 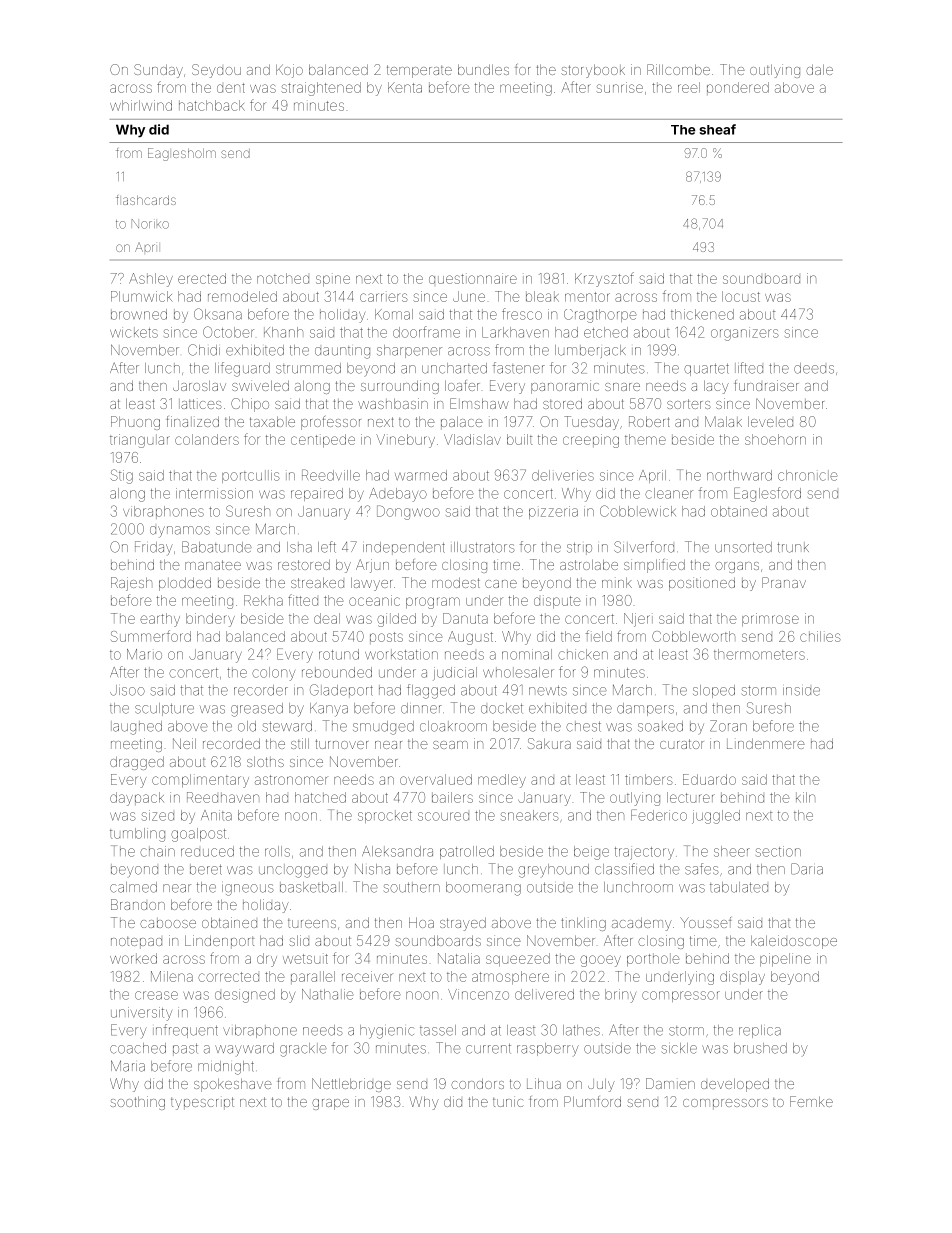 I want to click on porthole, so click(x=653, y=960).
